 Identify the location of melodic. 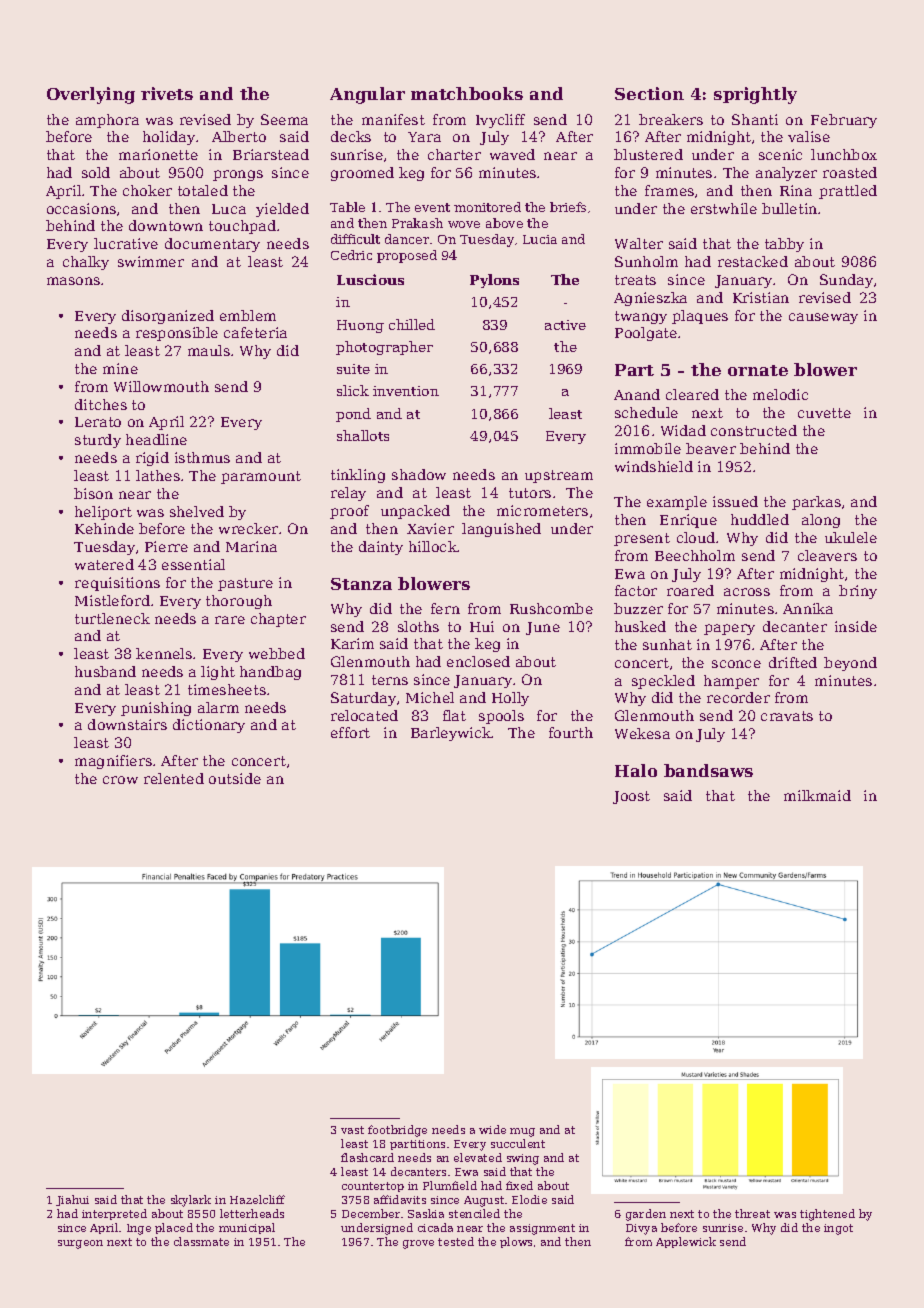
(780, 394).
